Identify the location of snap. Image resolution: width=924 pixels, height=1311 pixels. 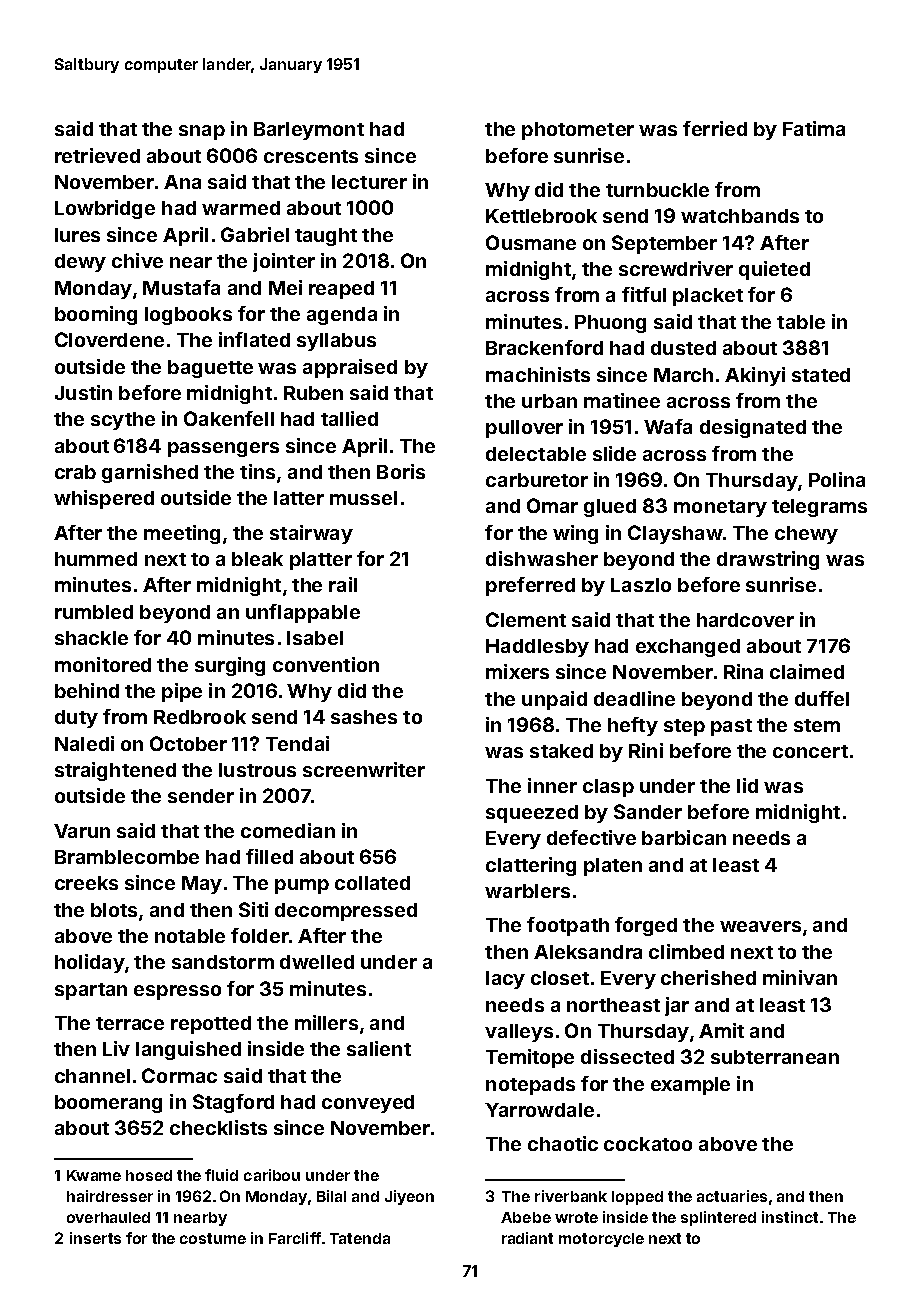
(202, 132).
